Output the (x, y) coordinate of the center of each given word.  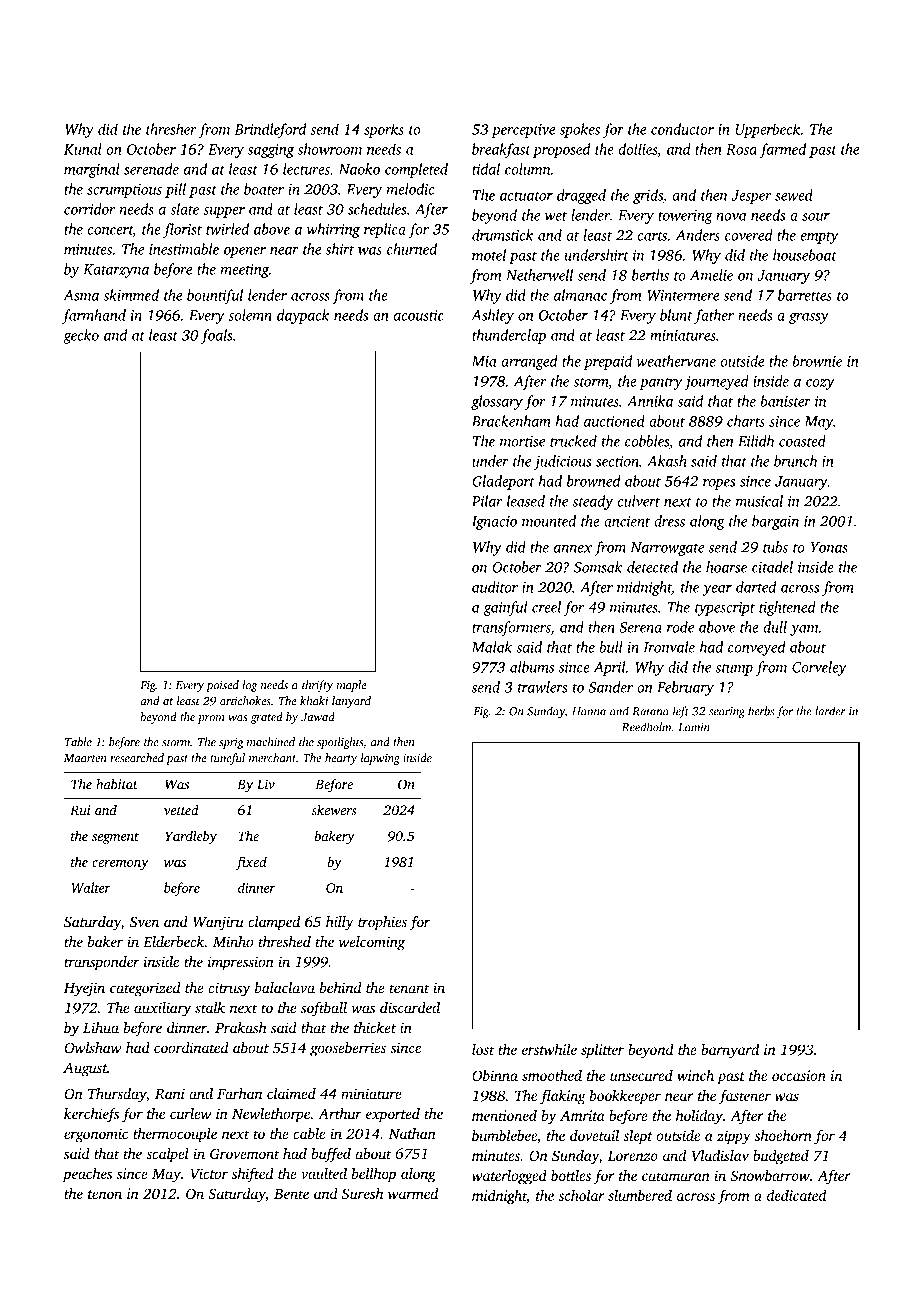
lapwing (380, 759)
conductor (682, 129)
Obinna (495, 1075)
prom (211, 719)
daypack (303, 316)
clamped (274, 923)
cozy (820, 384)
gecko (81, 336)
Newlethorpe (271, 1115)
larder (830, 711)
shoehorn (783, 1135)
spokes (580, 130)
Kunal (83, 149)
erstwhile (549, 1049)
